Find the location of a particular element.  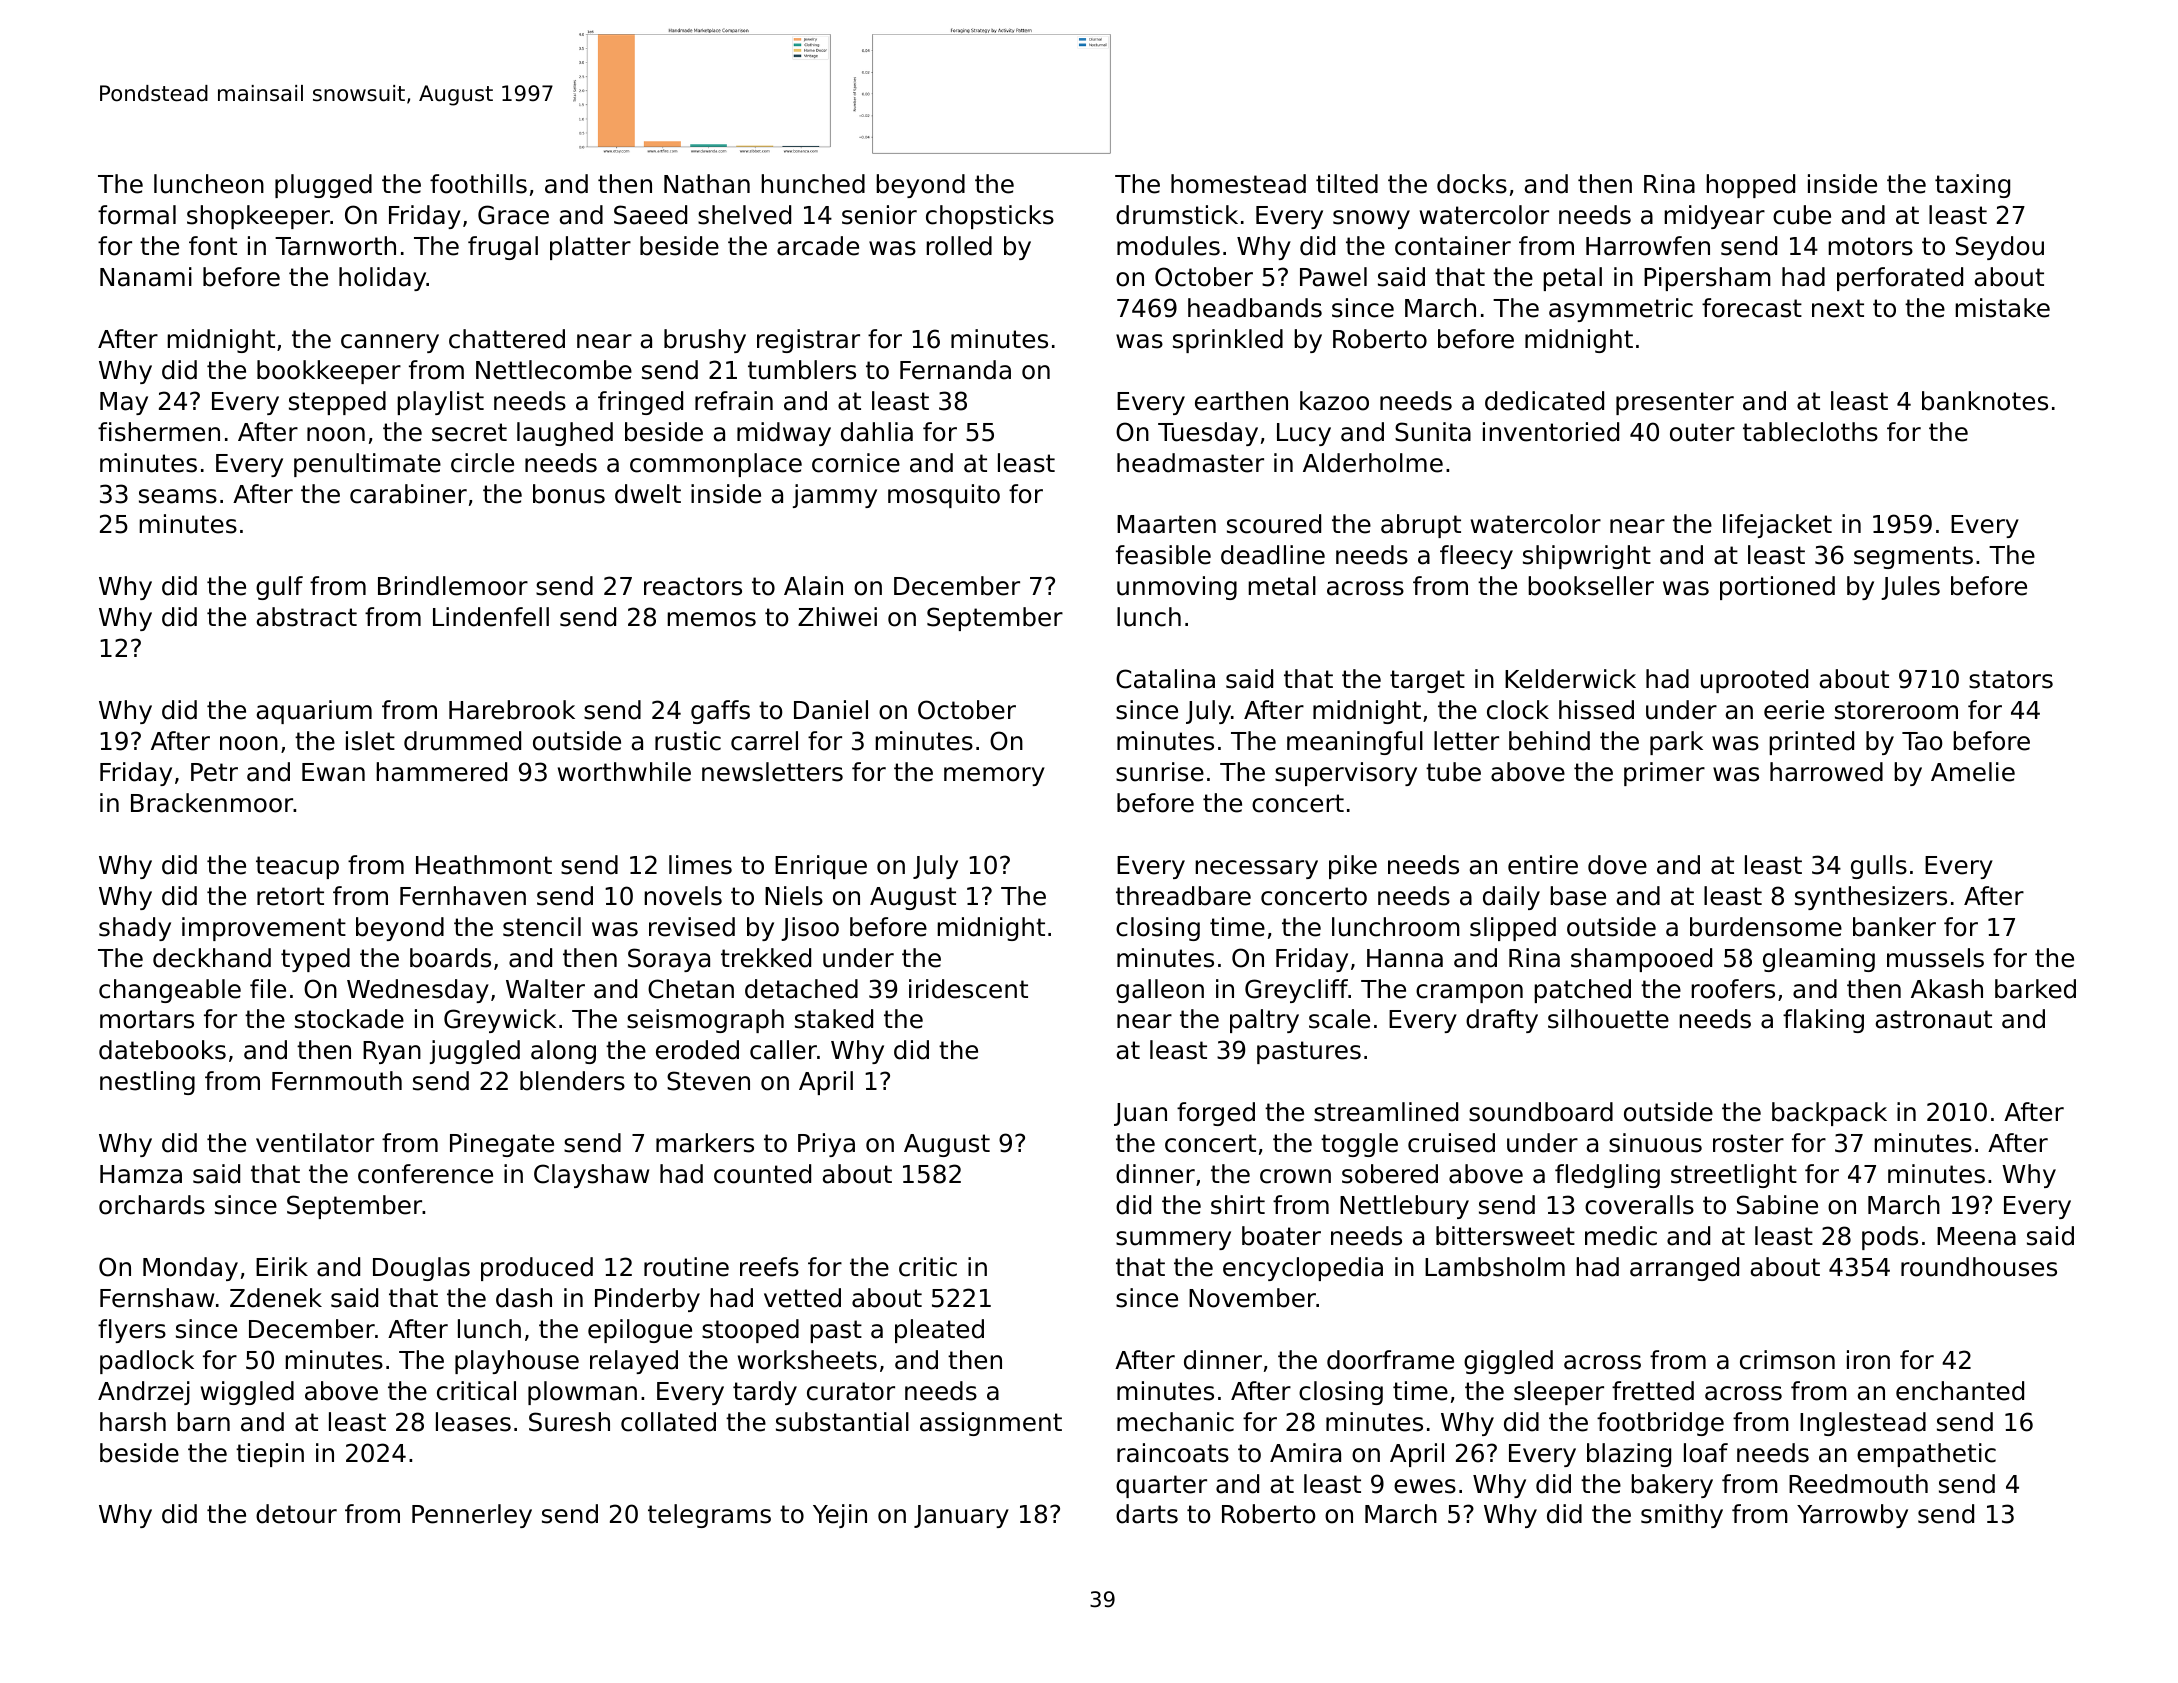

Nettlebury is located at coordinates (1404, 1207).
